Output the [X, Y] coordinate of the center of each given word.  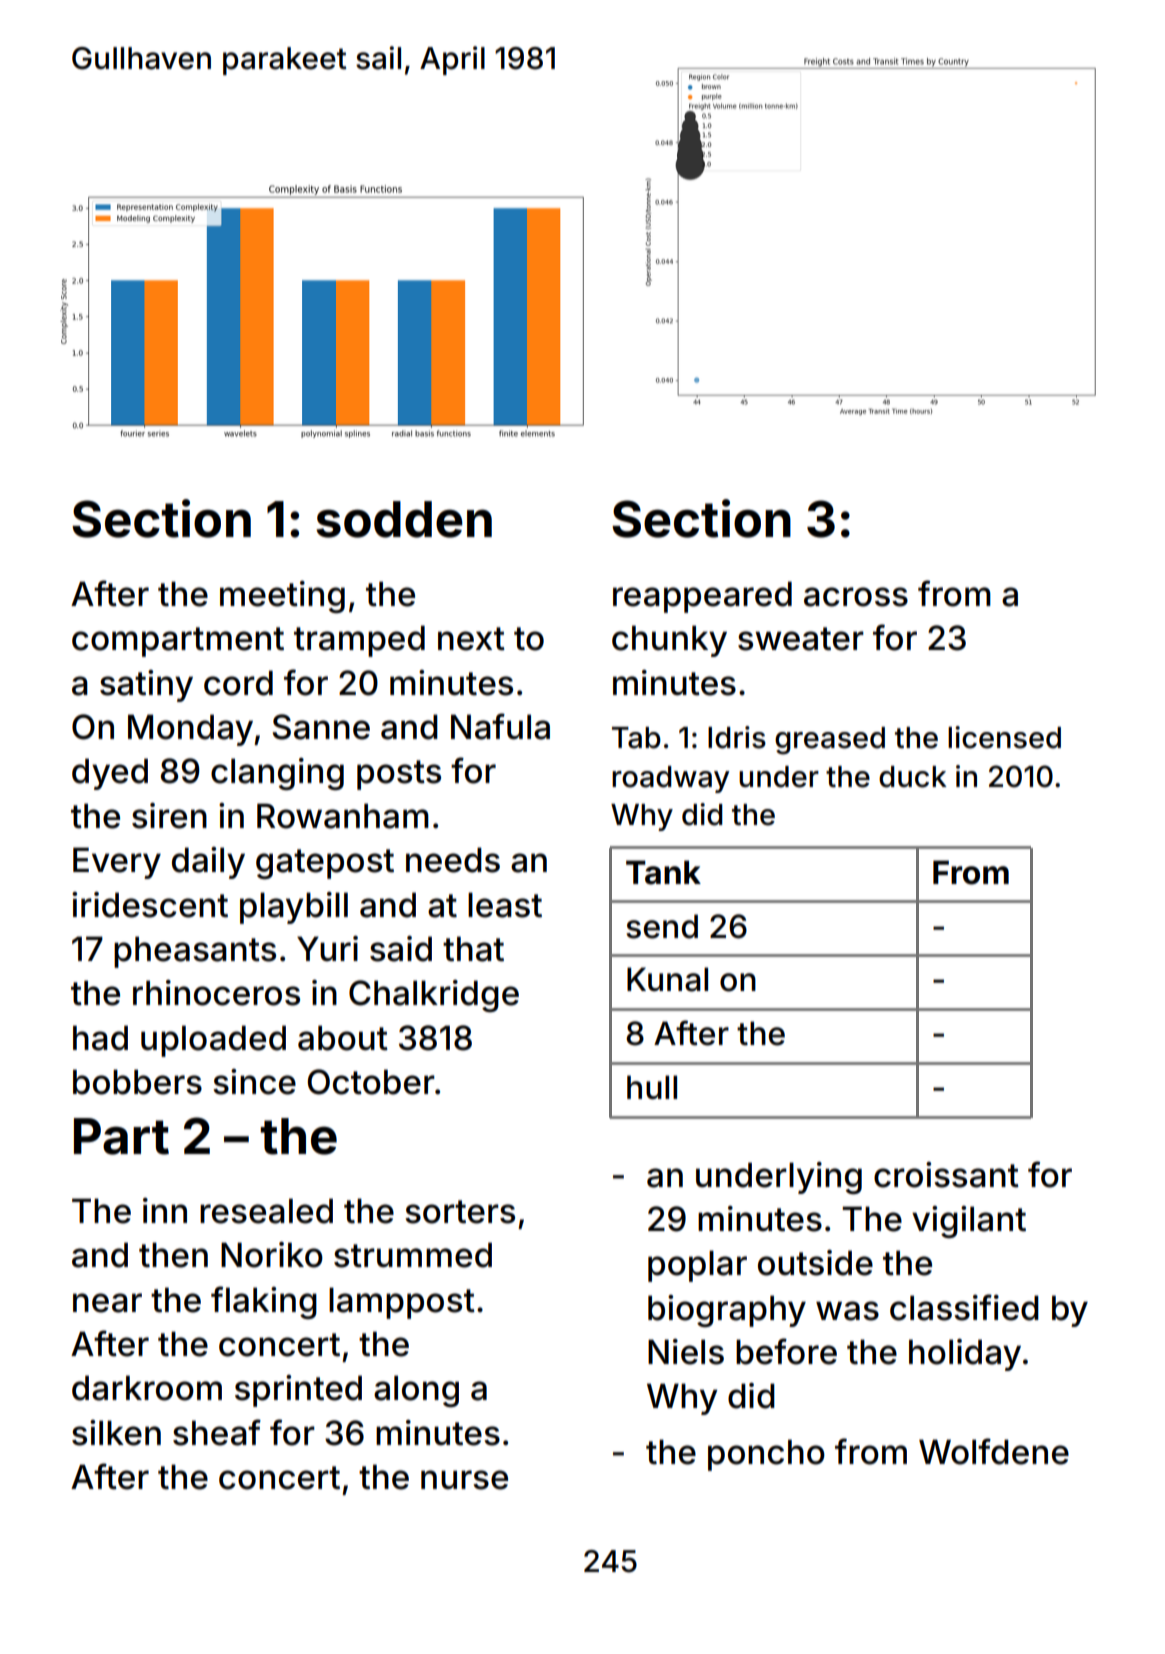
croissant [946, 1175]
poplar [697, 1266]
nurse [464, 1480]
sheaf [217, 1432]
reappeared [702, 597]
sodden [404, 519]
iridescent [150, 905]
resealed [266, 1211]
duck [913, 777]
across [856, 597]
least [505, 905]
